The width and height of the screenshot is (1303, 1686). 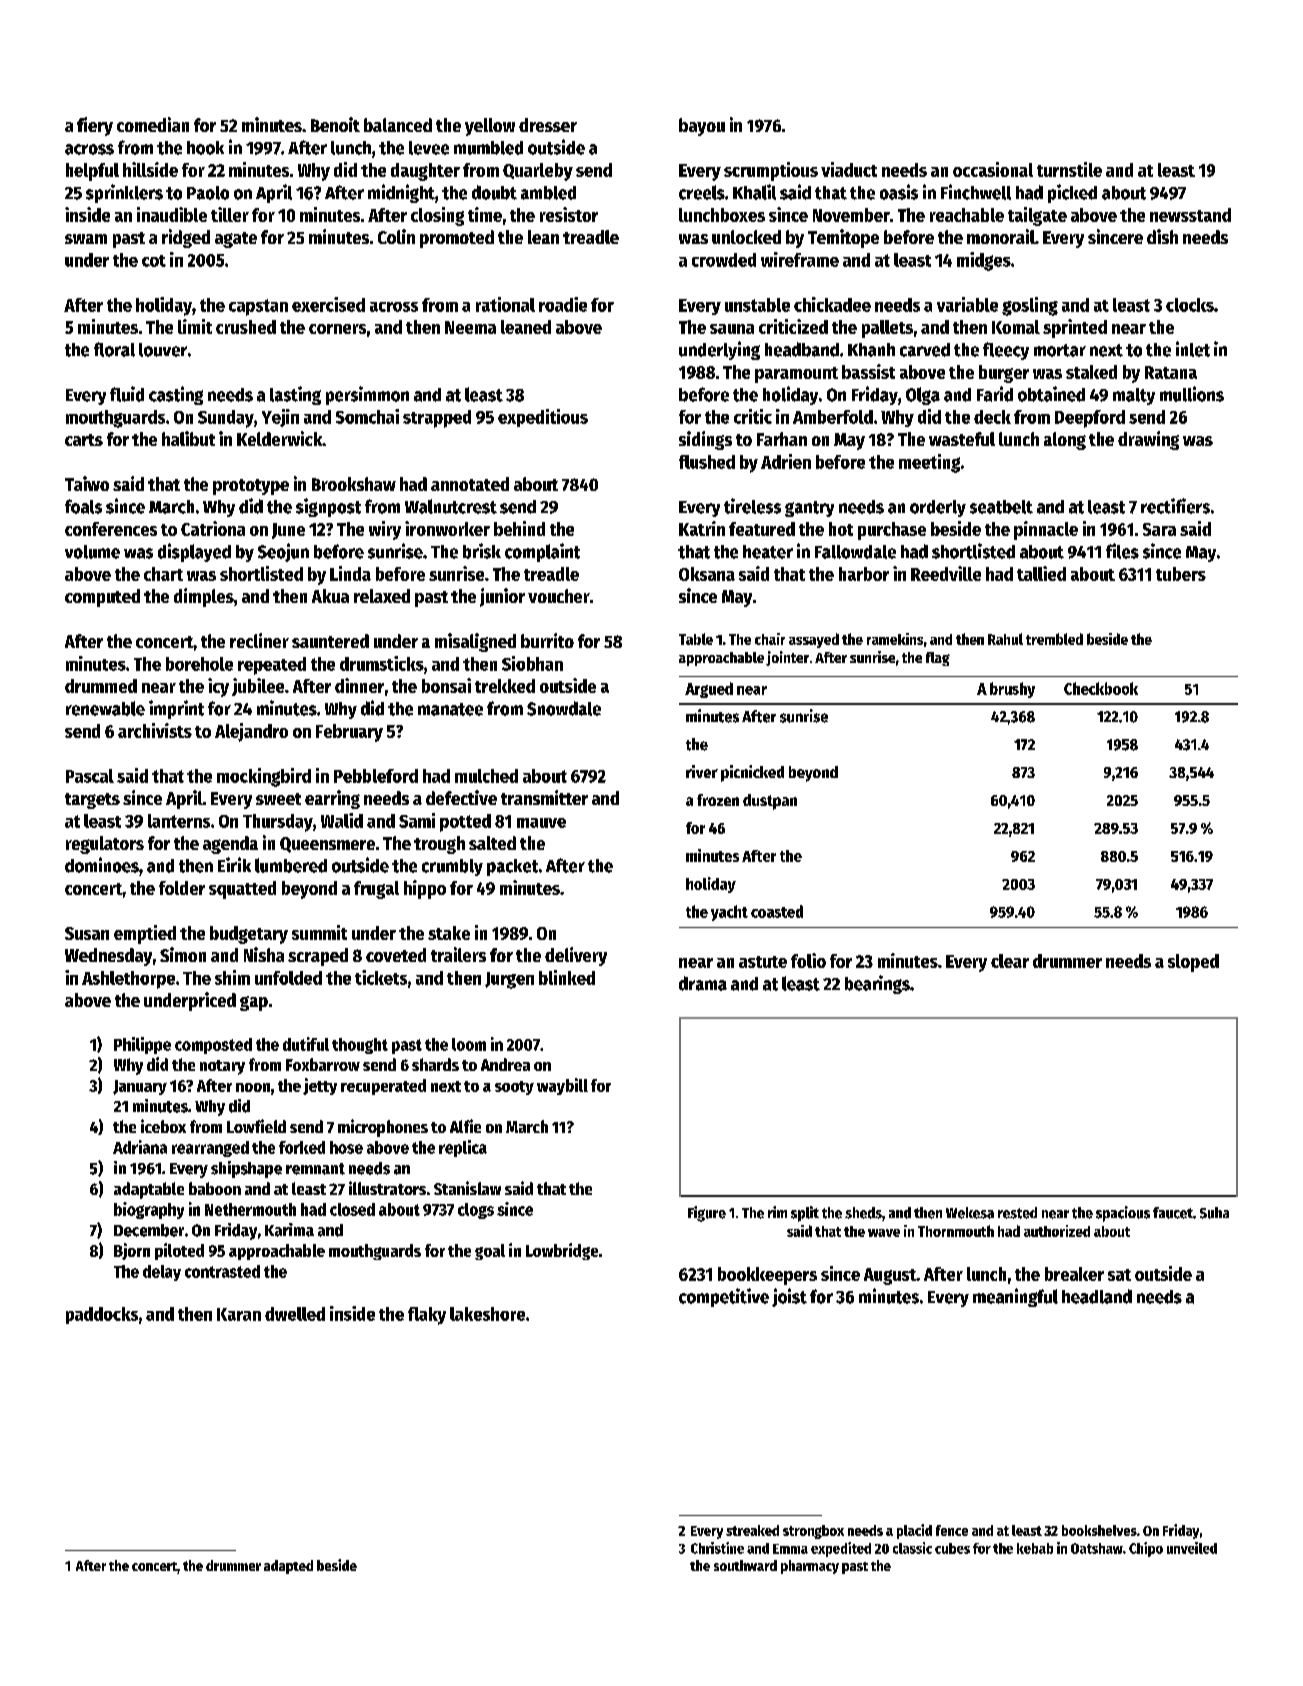 I want to click on obtained, so click(x=1051, y=394).
